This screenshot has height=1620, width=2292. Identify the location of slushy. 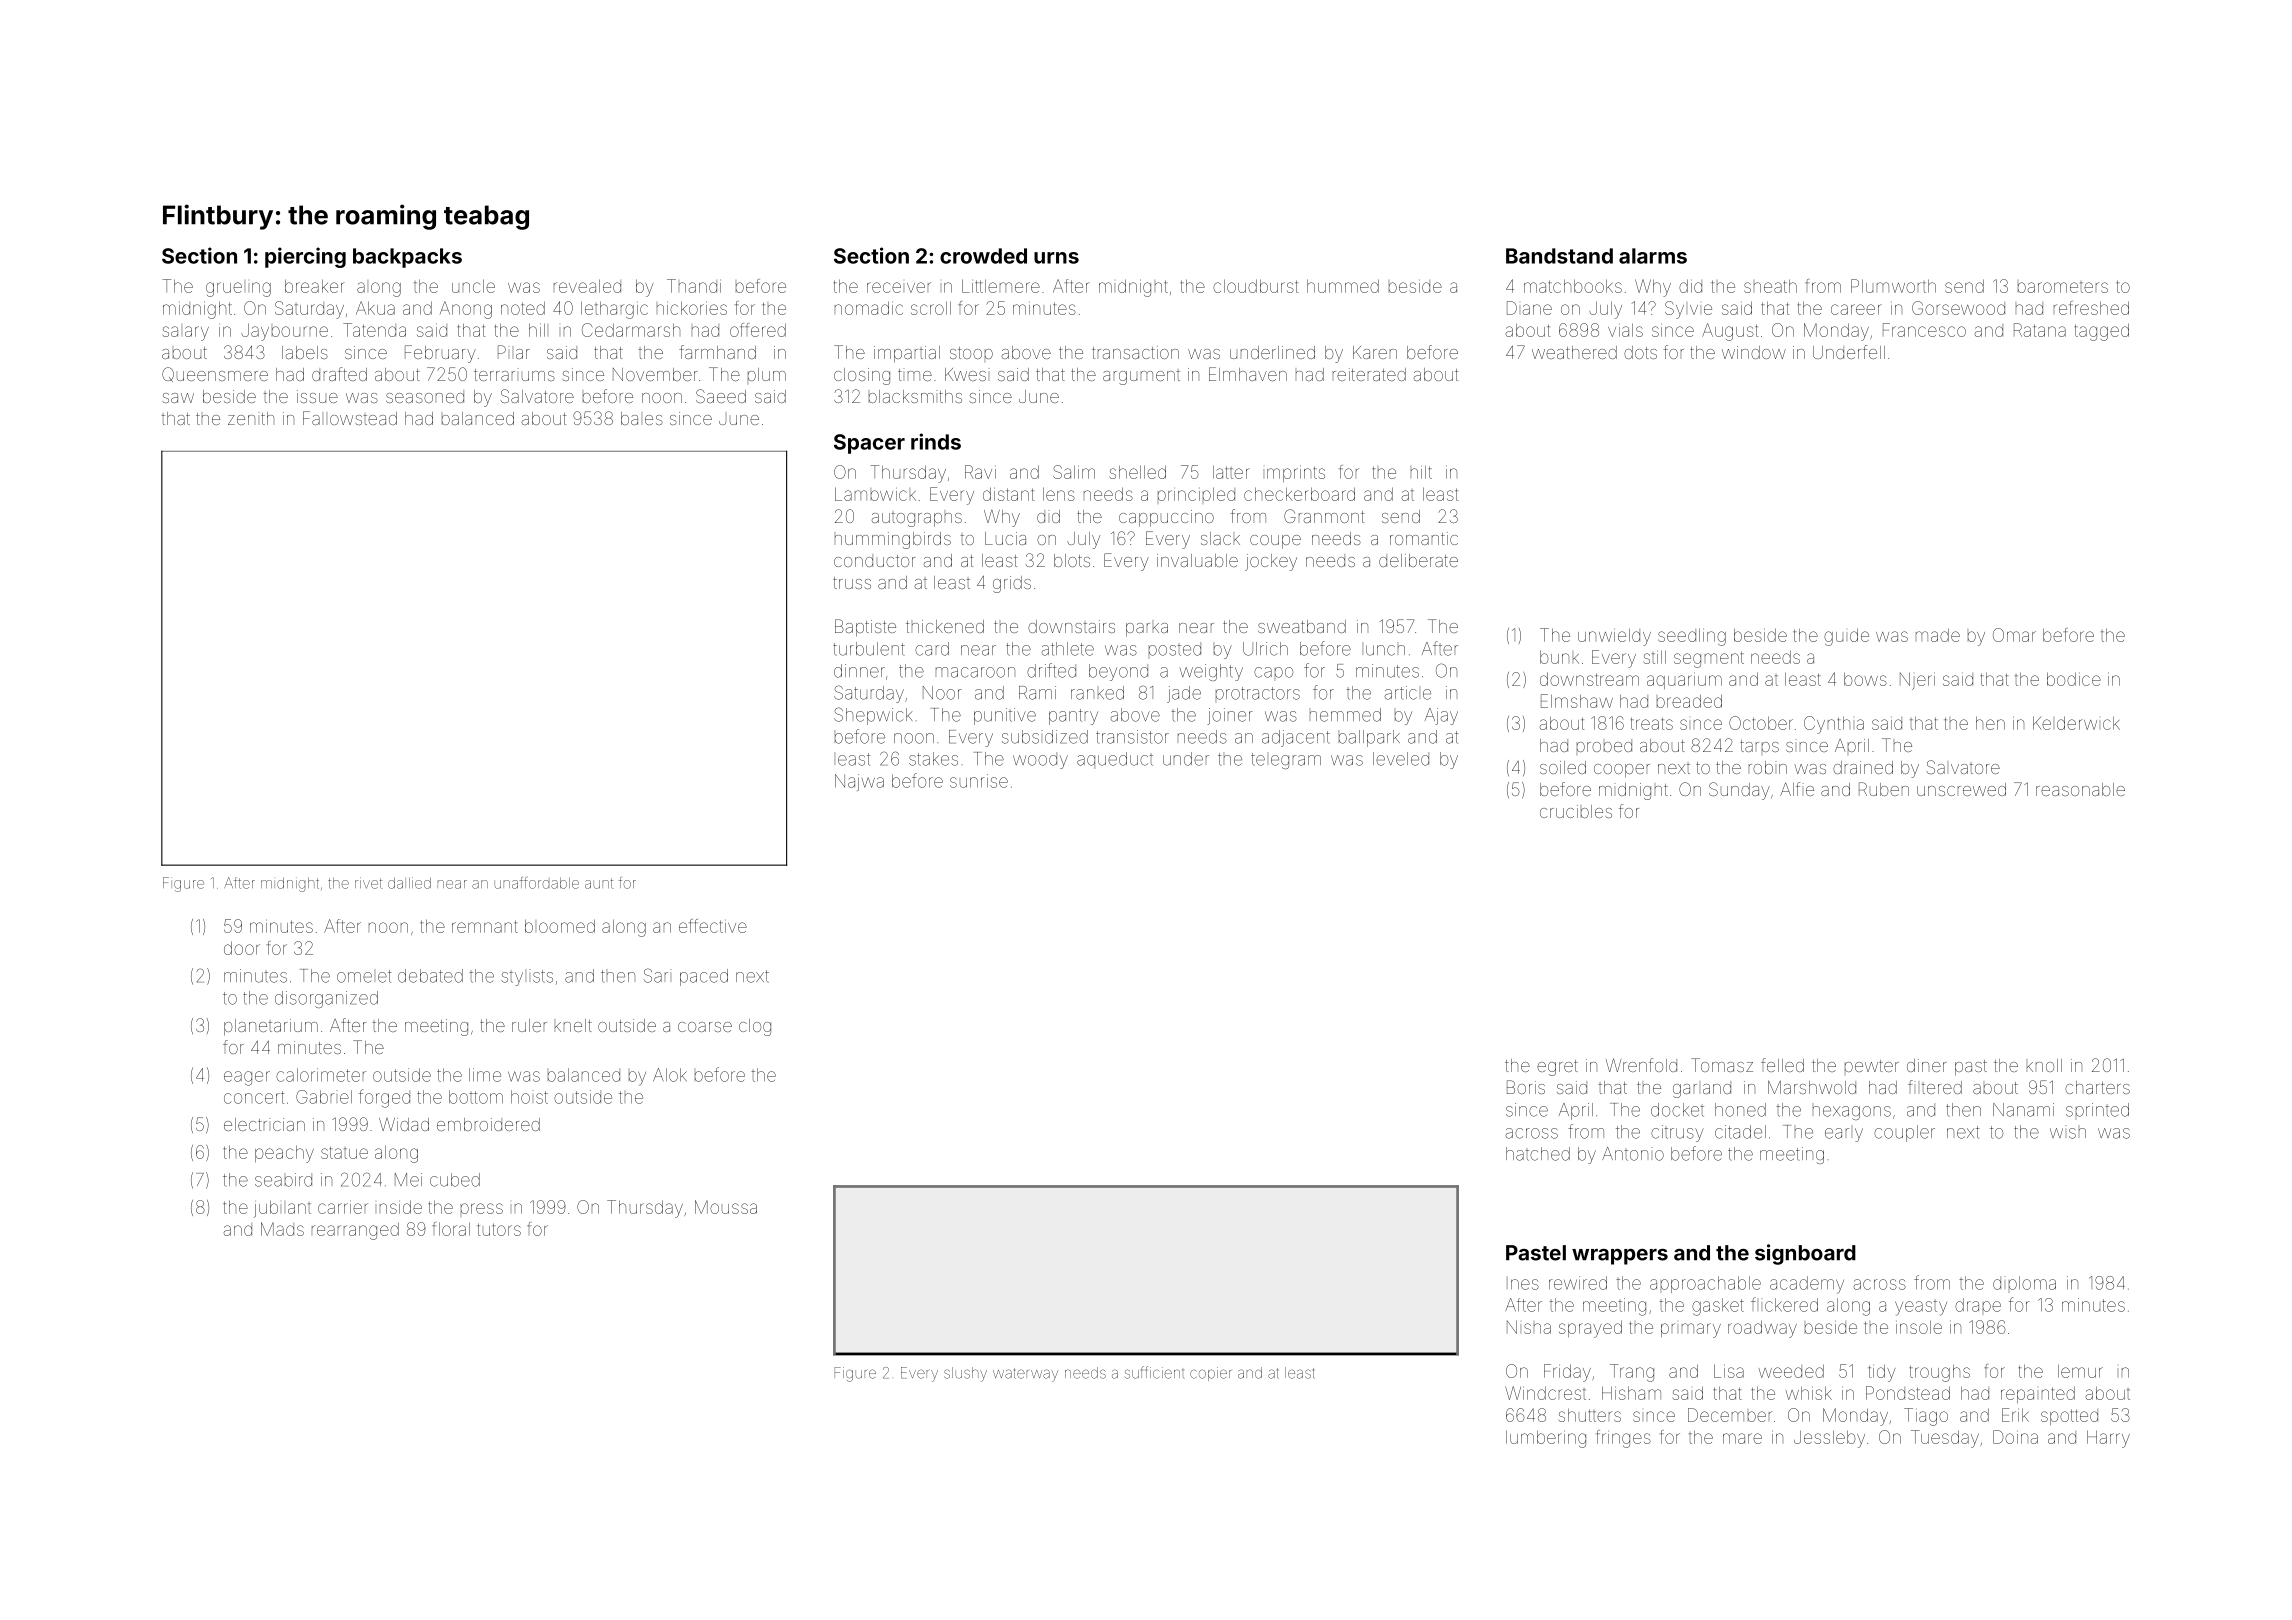
(965, 1374).
